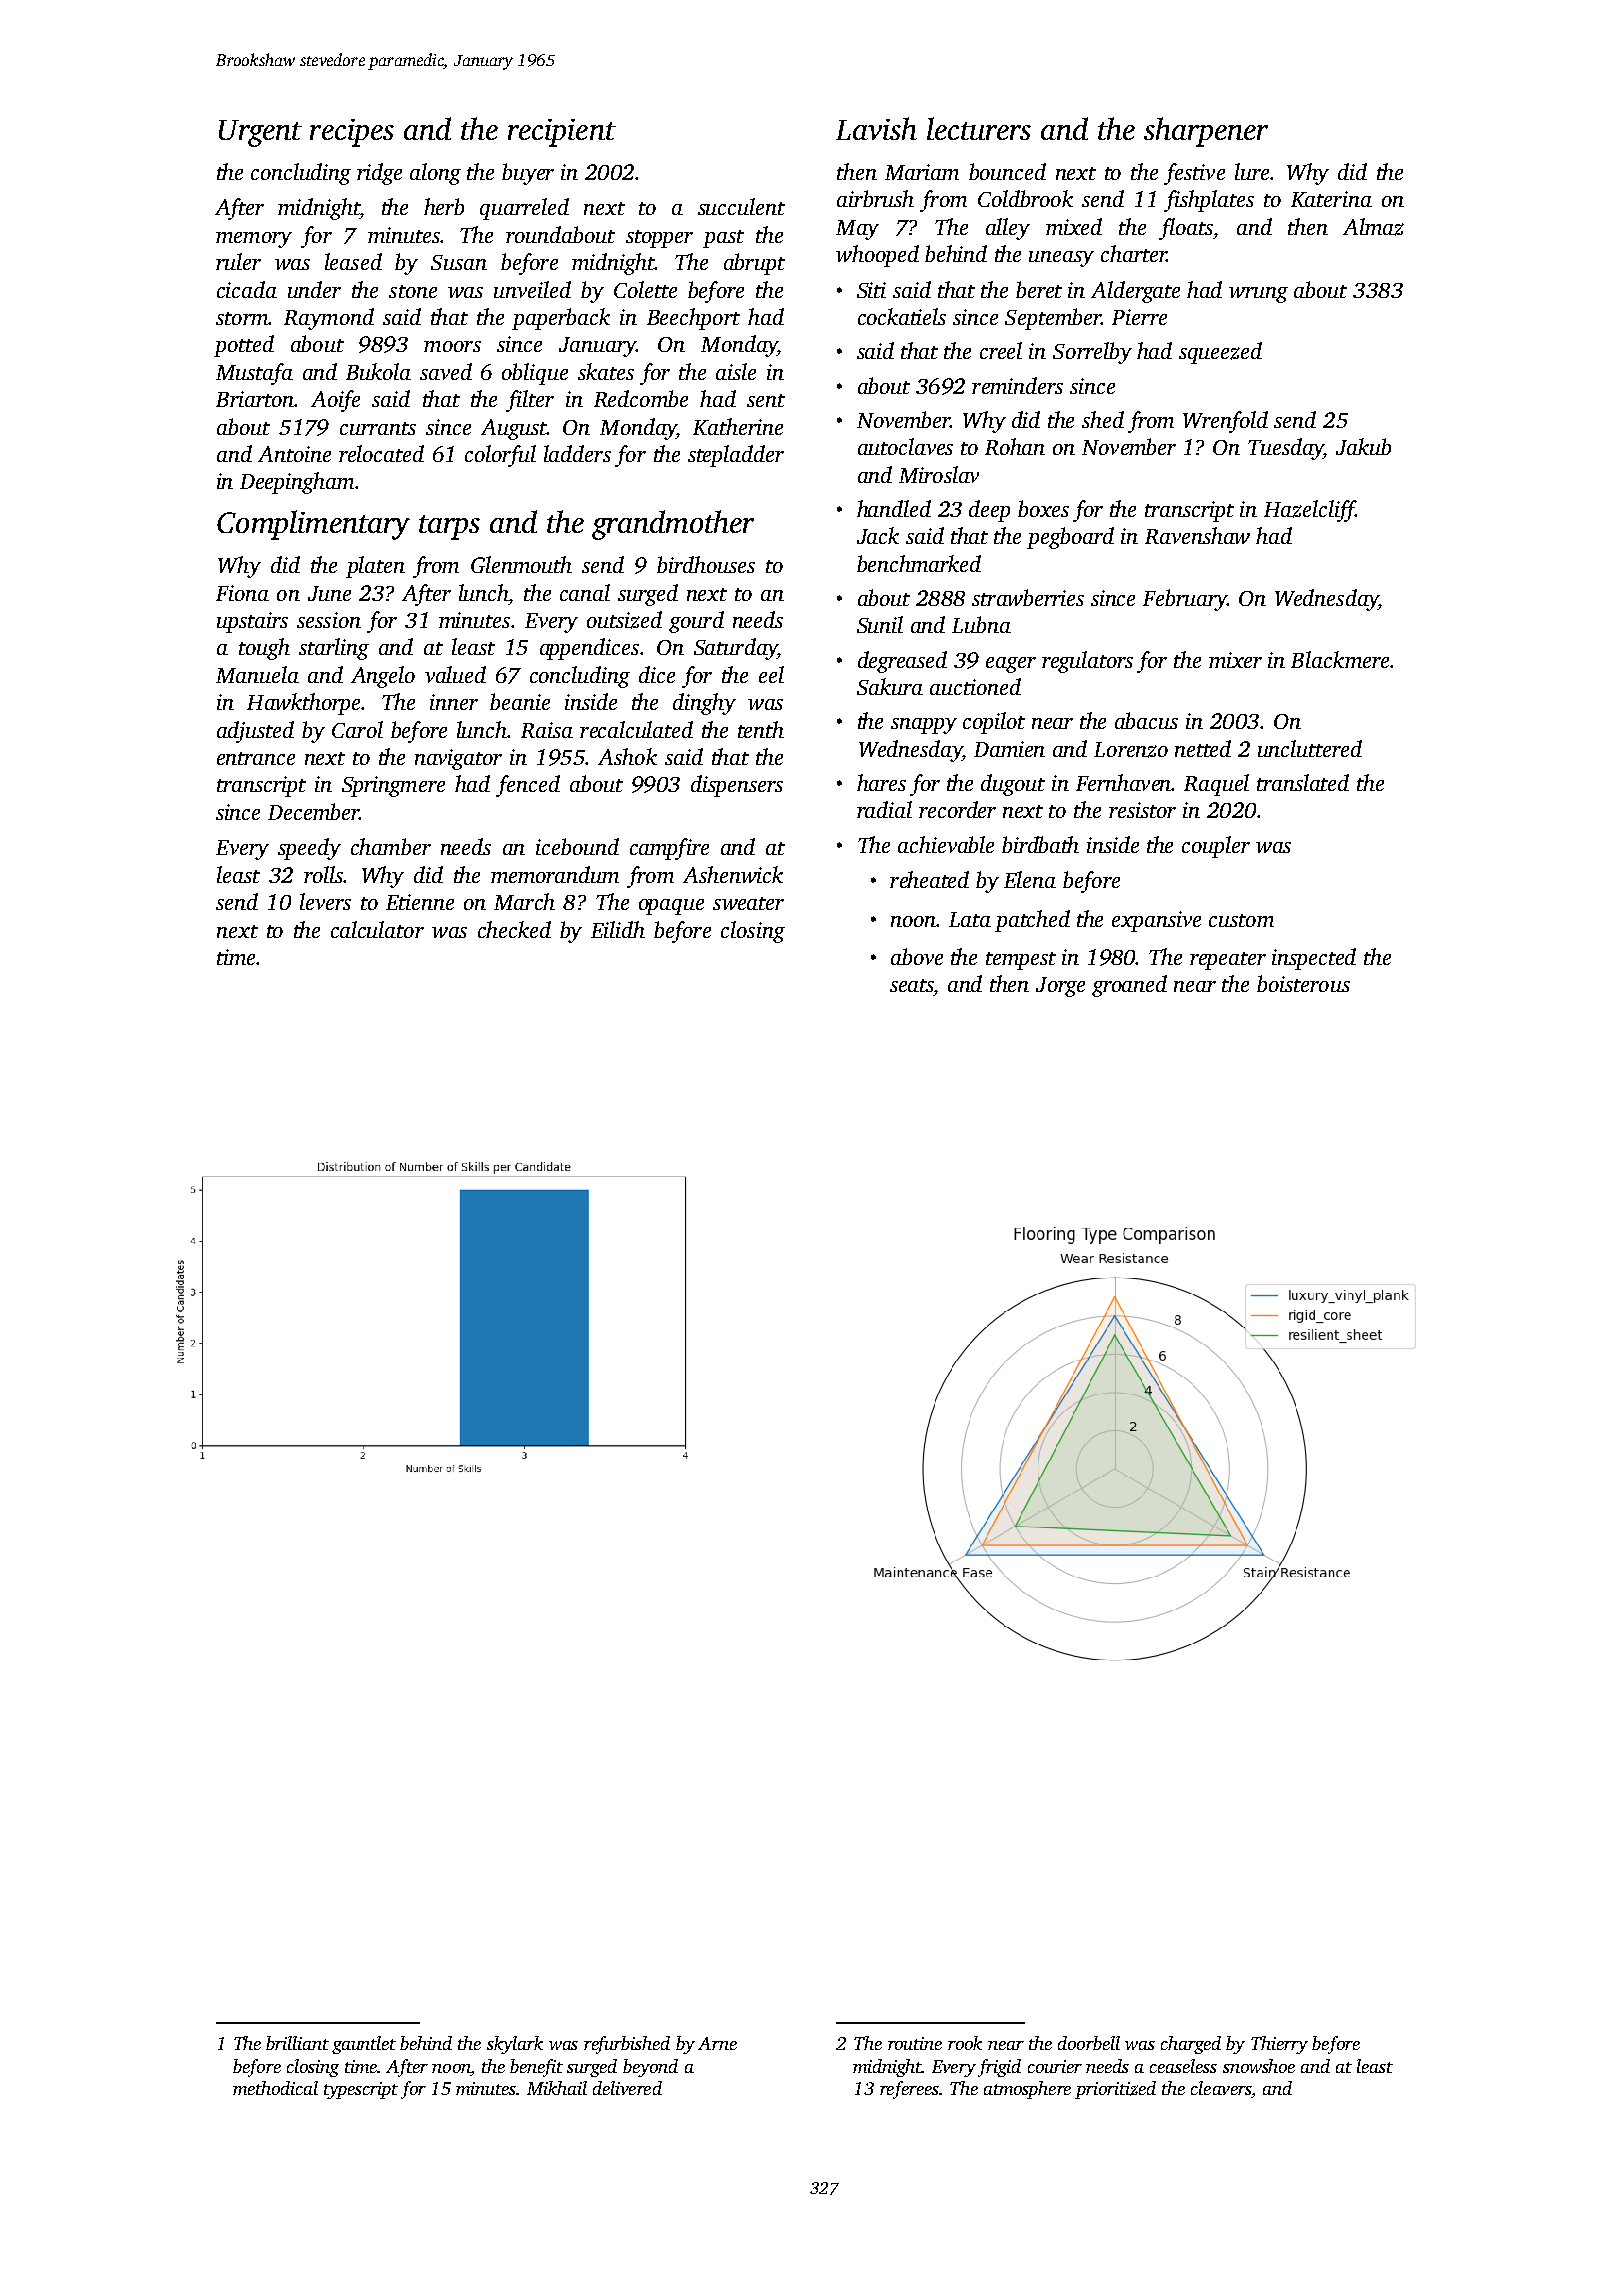  What do you see at coordinates (1303, 983) in the page?
I see `boisterous` at bounding box center [1303, 983].
